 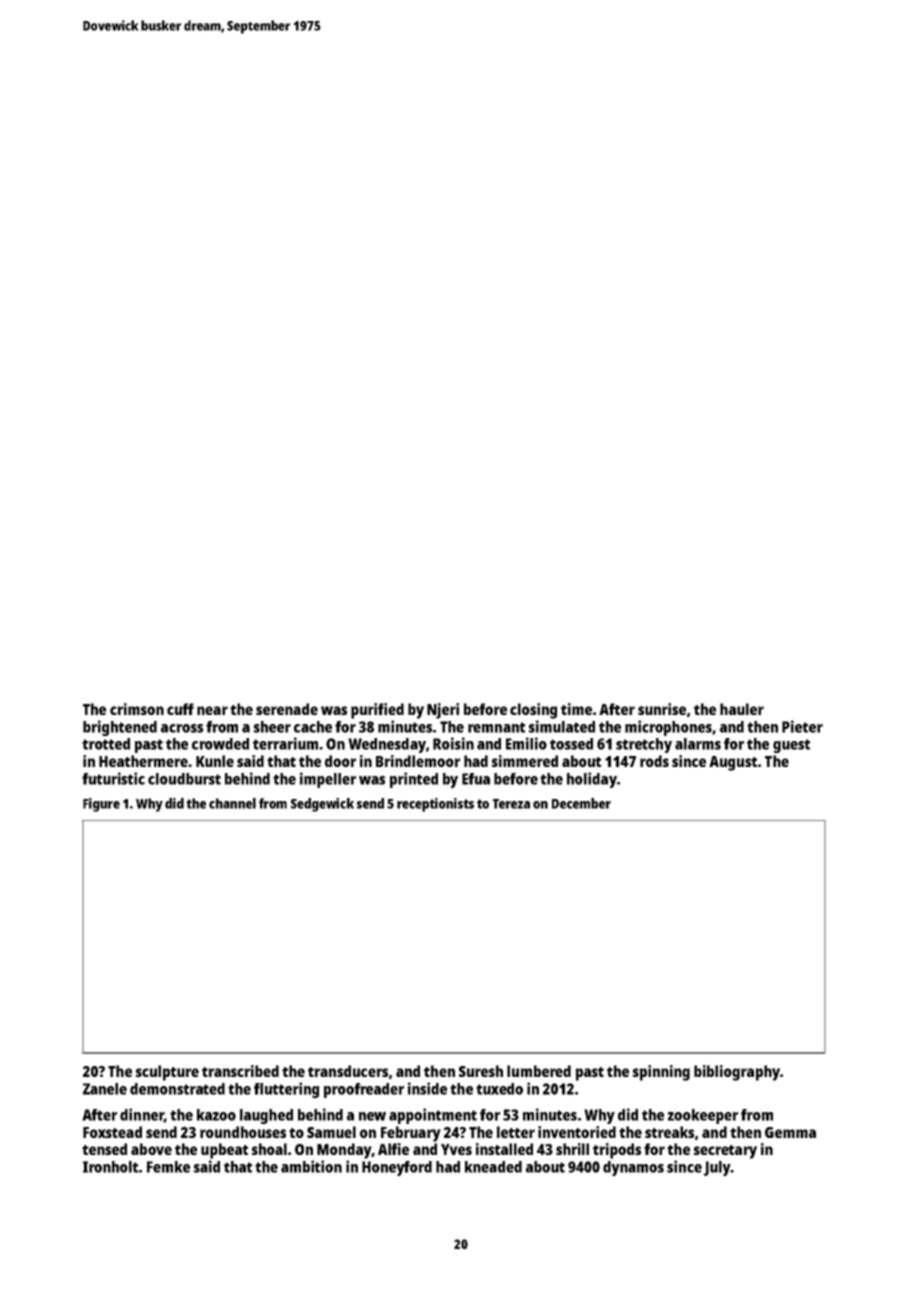 I want to click on Suresh, so click(x=481, y=1071).
